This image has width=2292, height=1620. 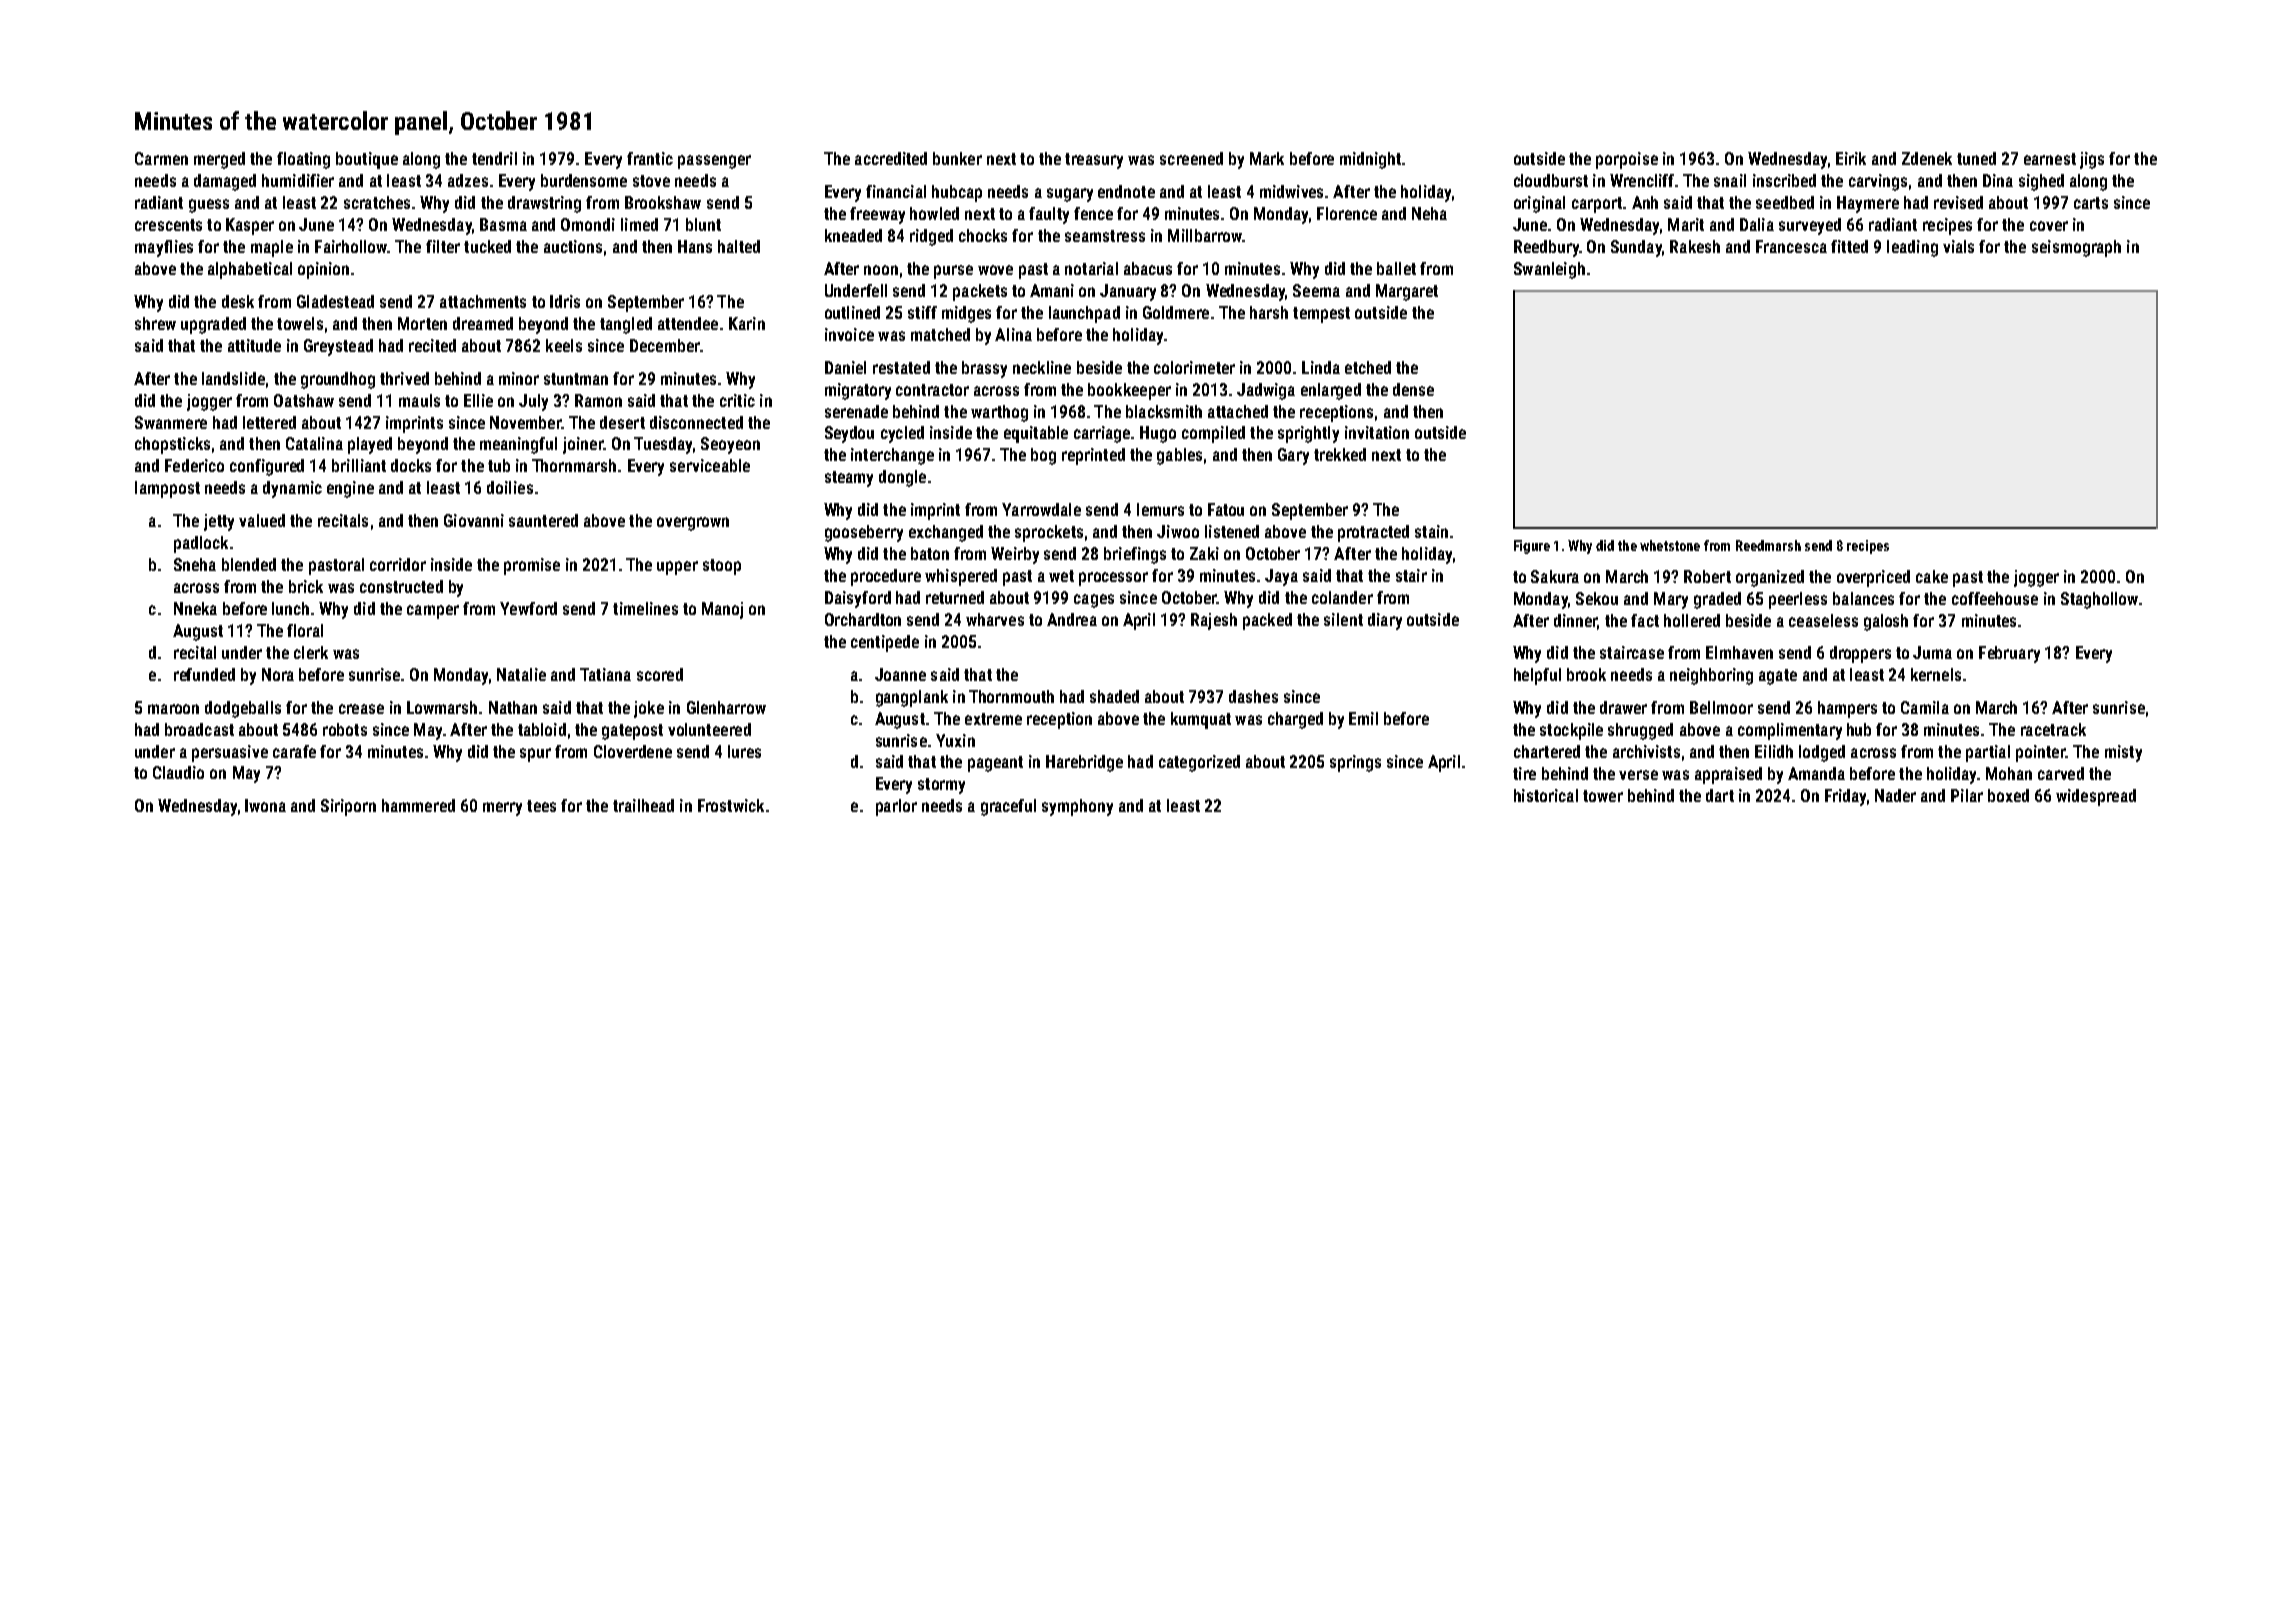 What do you see at coordinates (1976, 158) in the image?
I see `tuned` at bounding box center [1976, 158].
